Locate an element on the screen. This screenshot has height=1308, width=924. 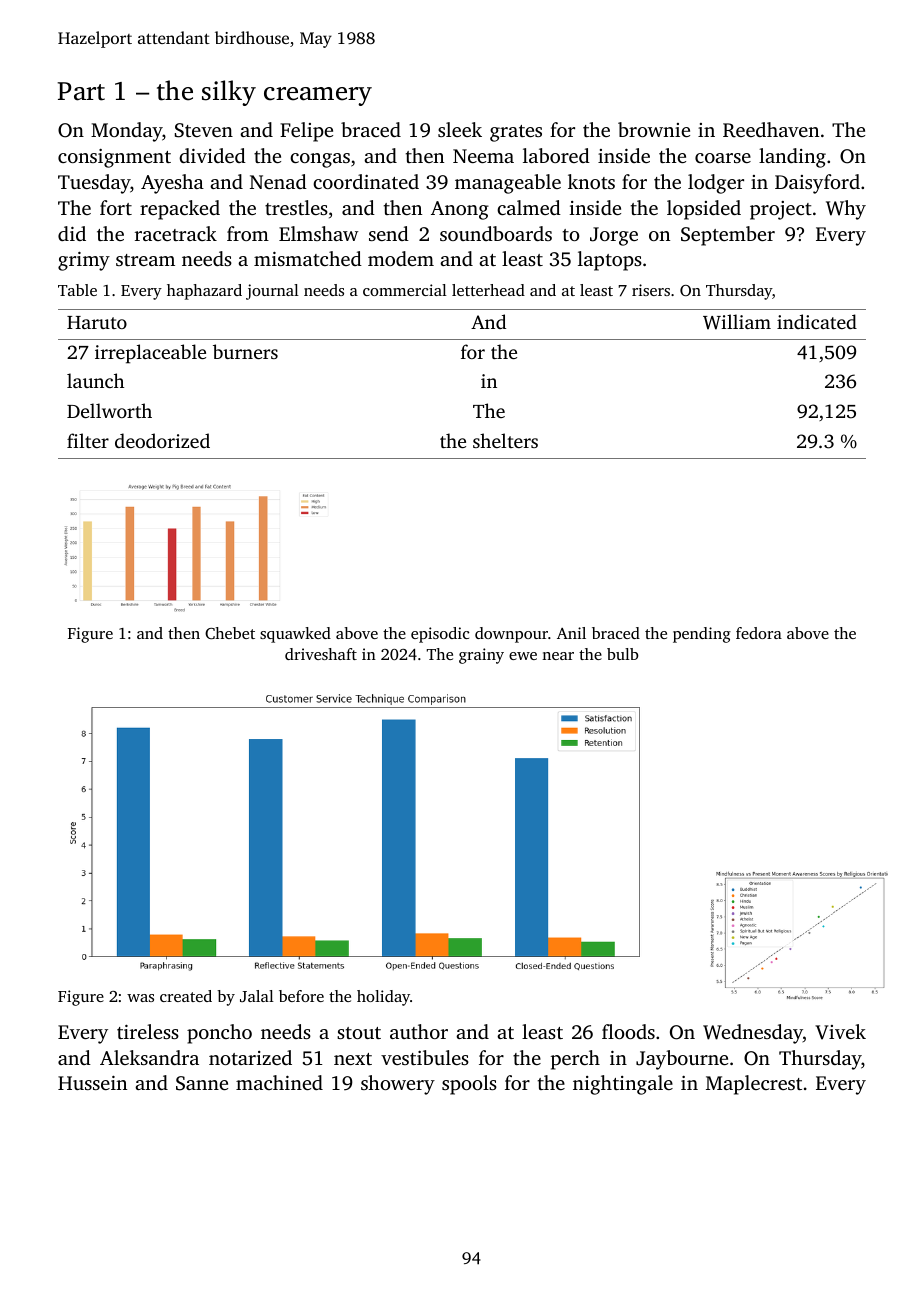
shelters is located at coordinates (505, 440).
